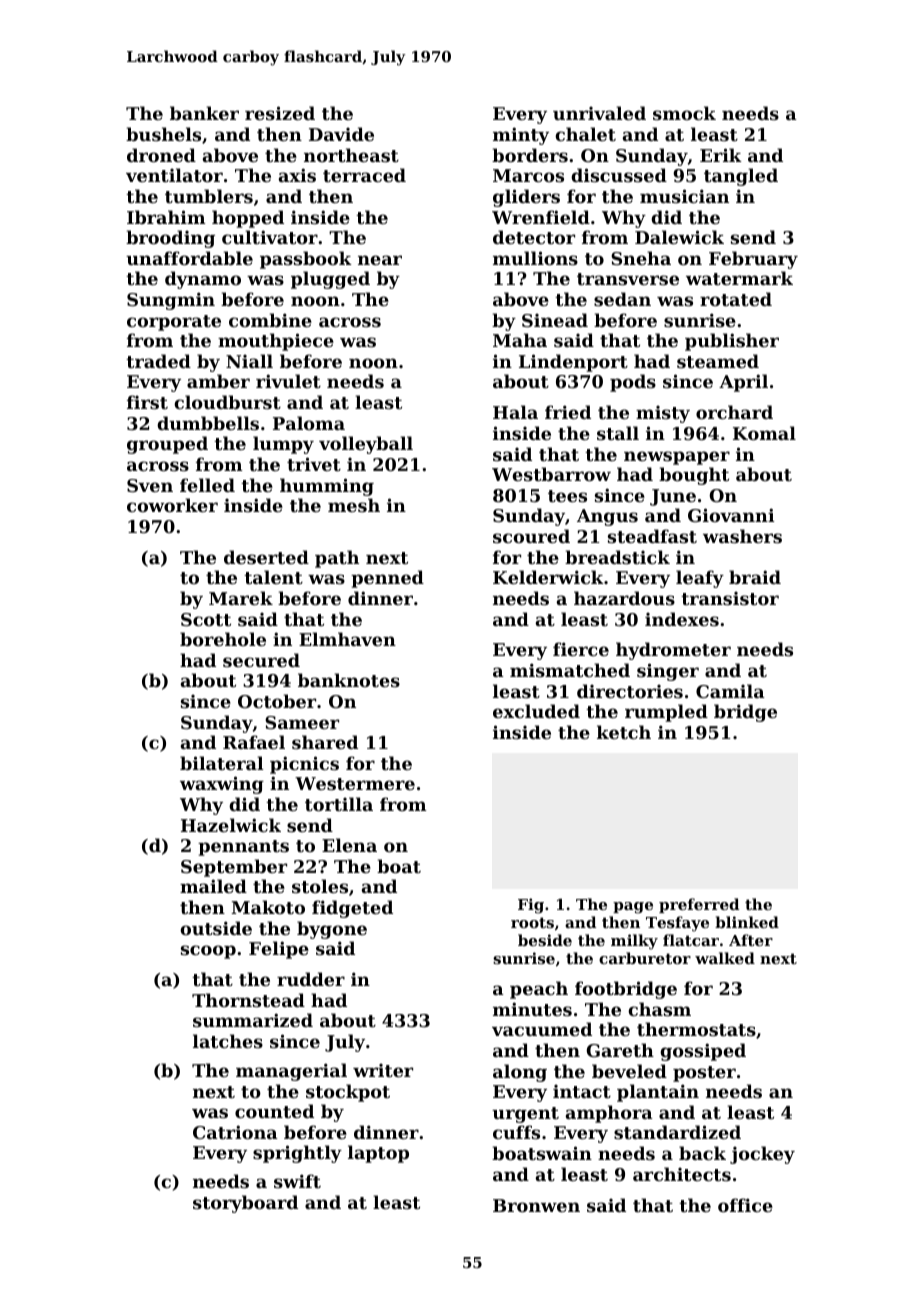  Describe the element at coordinates (684, 113) in the document. I see `smock` at that location.
